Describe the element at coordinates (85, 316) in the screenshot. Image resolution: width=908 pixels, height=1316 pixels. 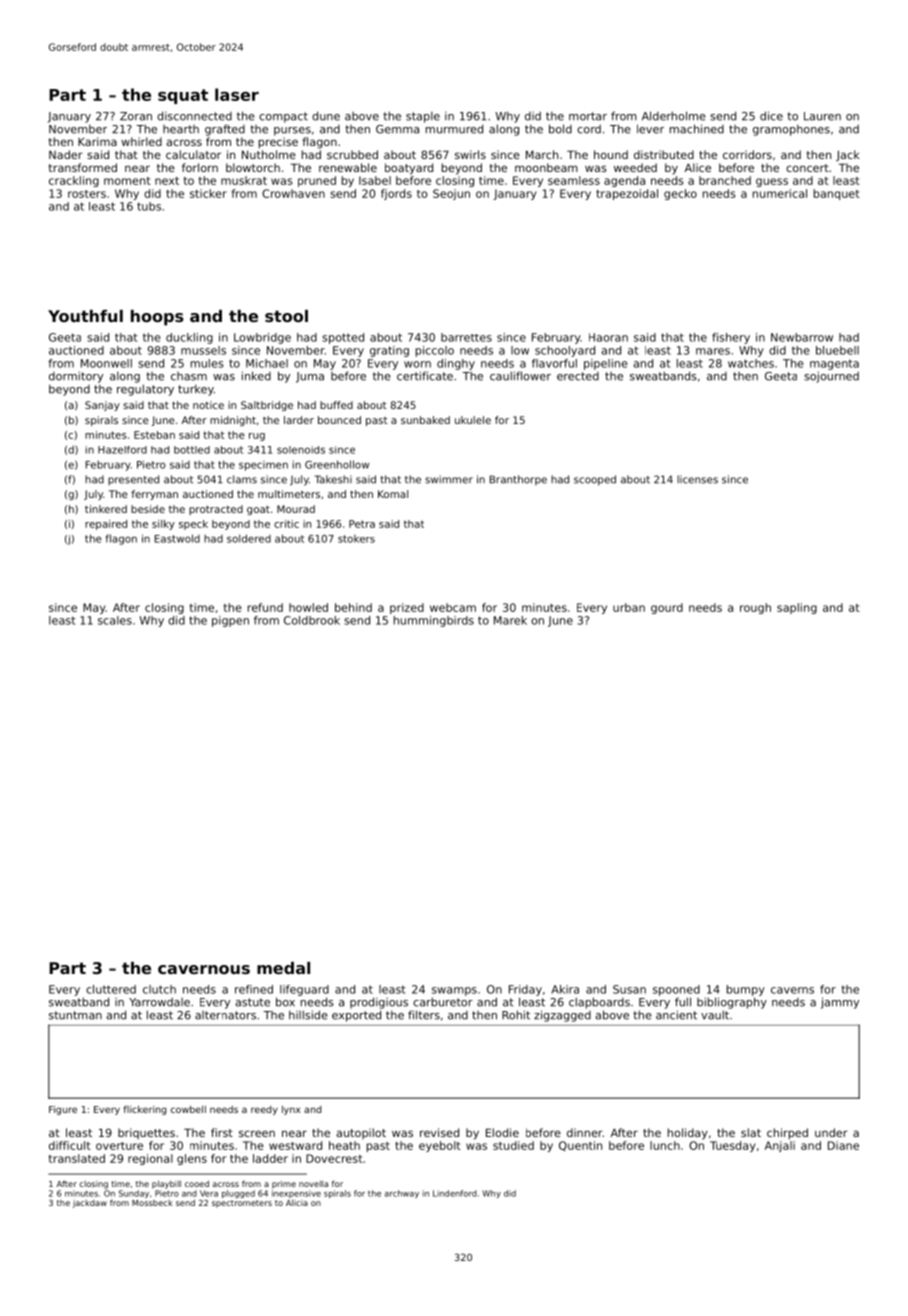
I see `Youthful` at that location.
